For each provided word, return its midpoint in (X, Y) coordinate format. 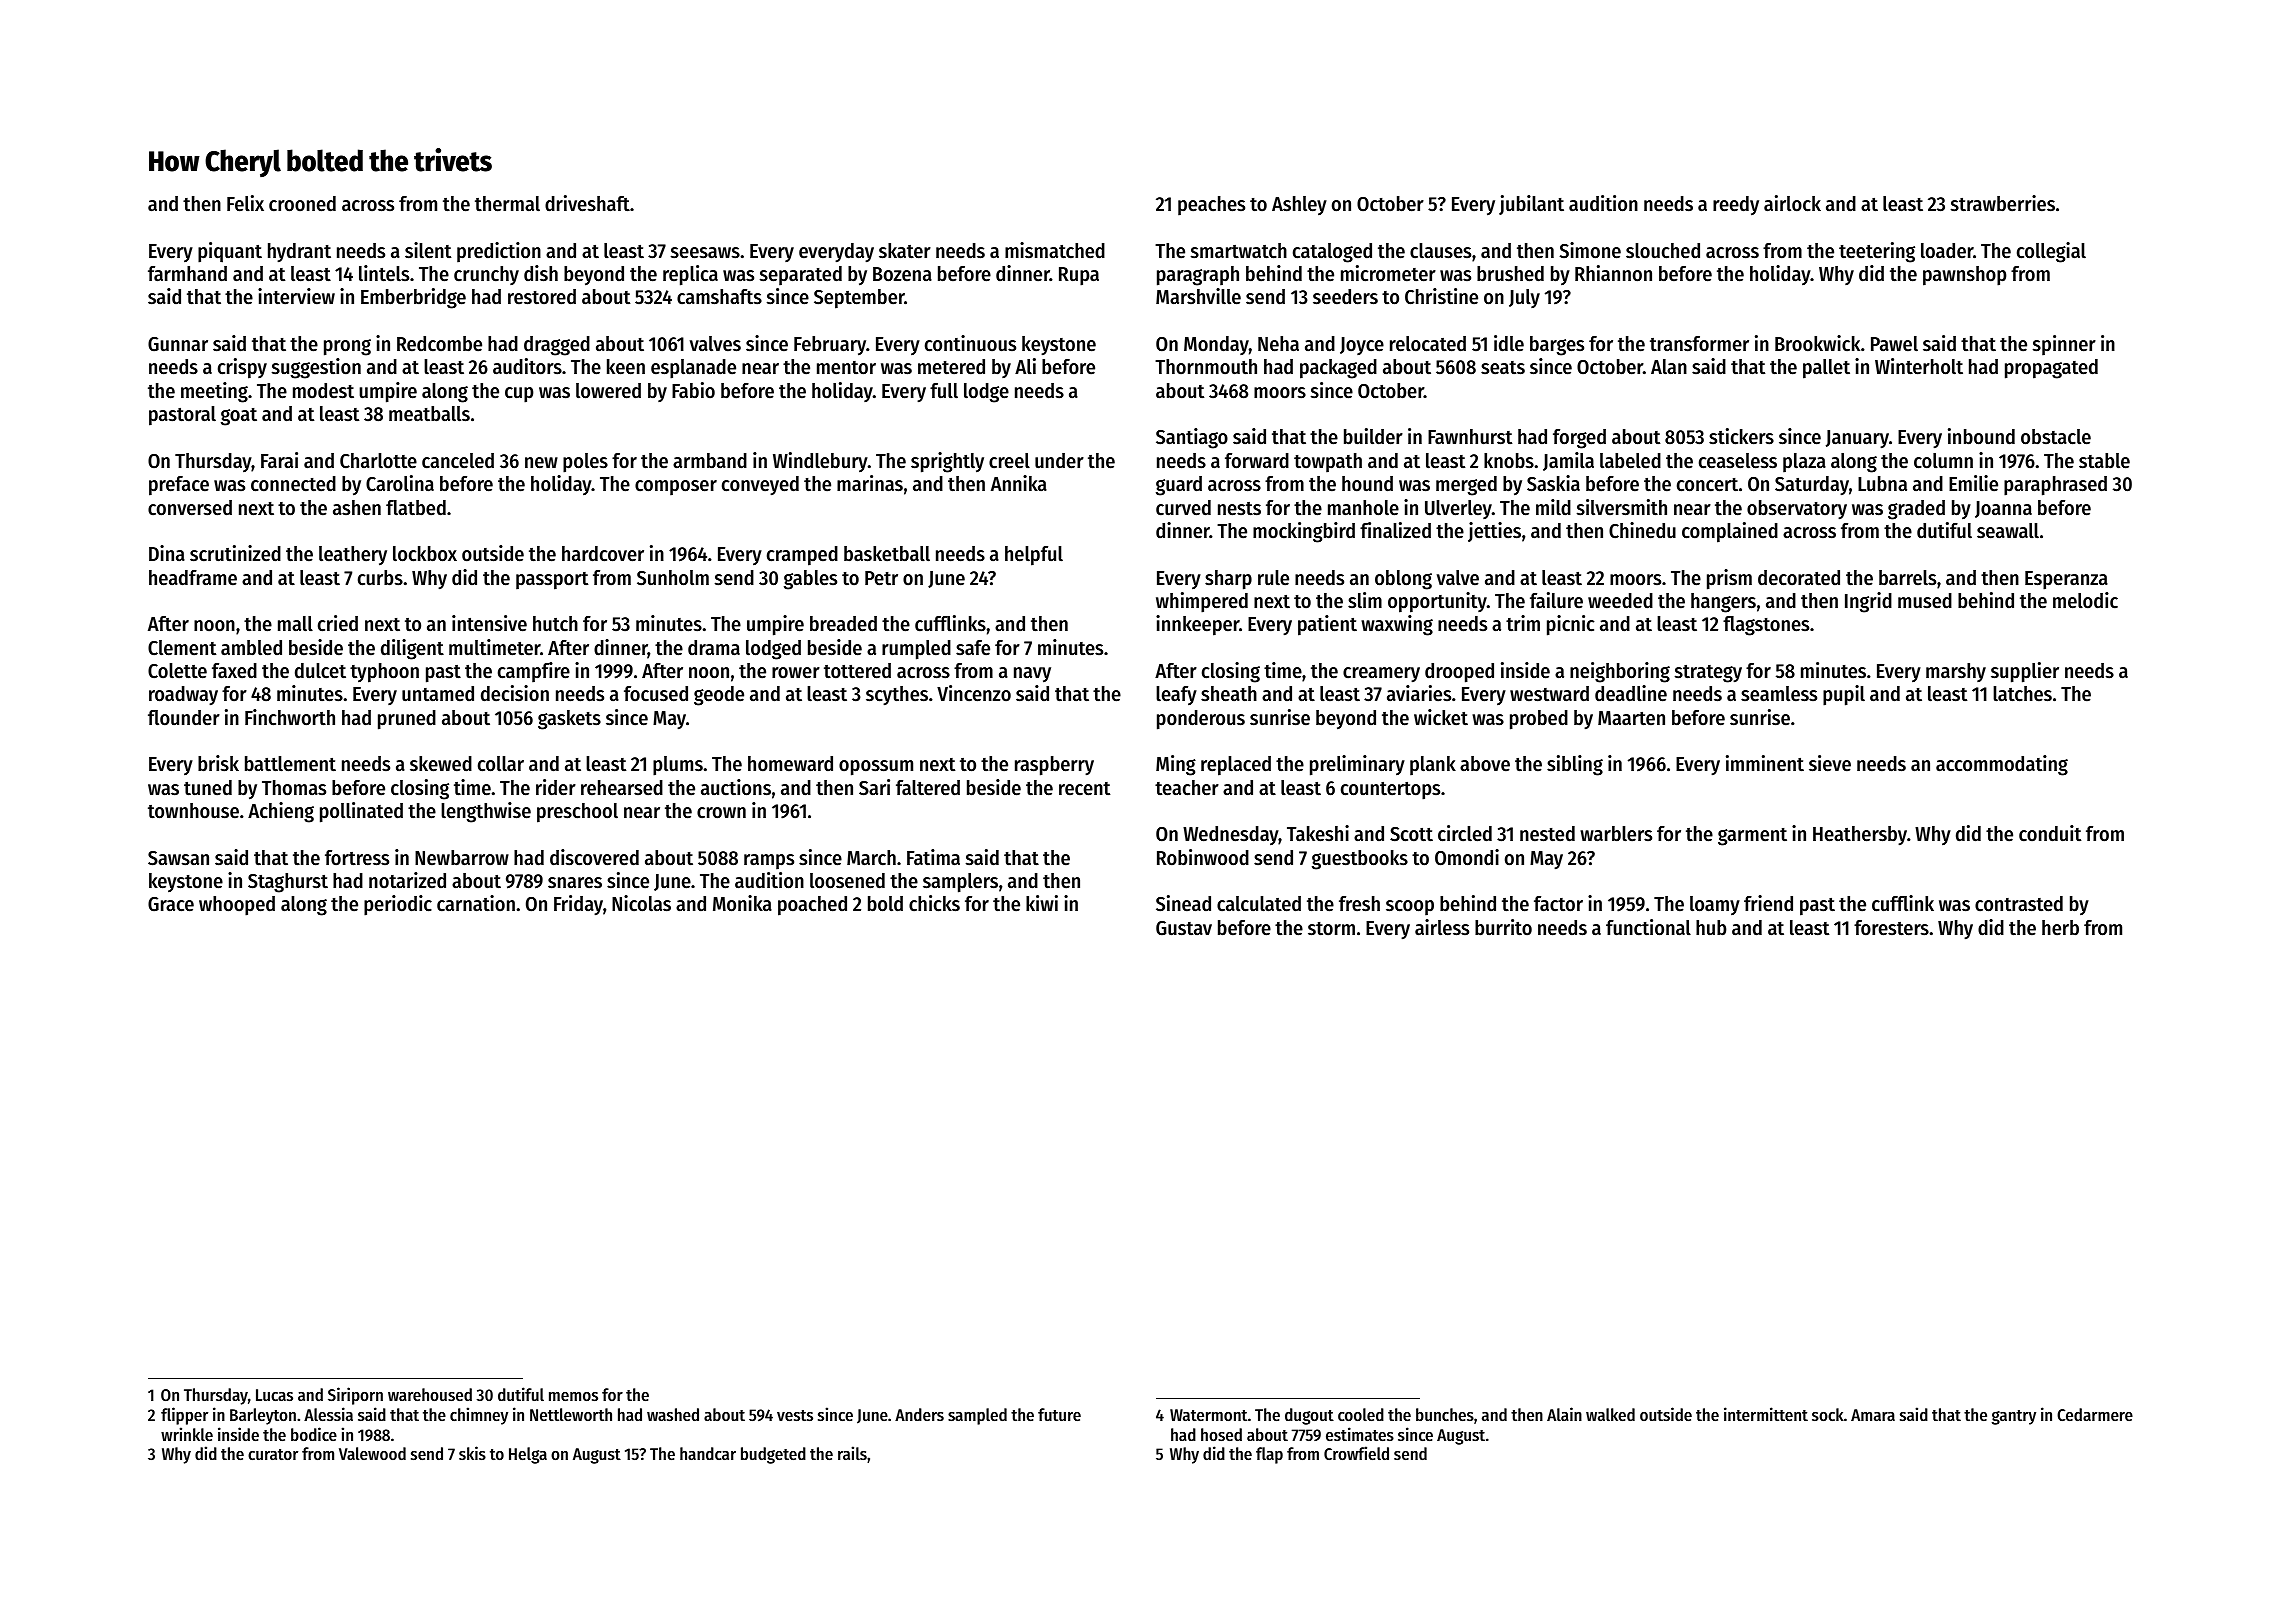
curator (273, 1454)
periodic (398, 905)
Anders (919, 1414)
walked (1610, 1414)
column (1943, 461)
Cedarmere (2095, 1414)
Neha (1278, 344)
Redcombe (439, 344)
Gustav (1184, 928)
